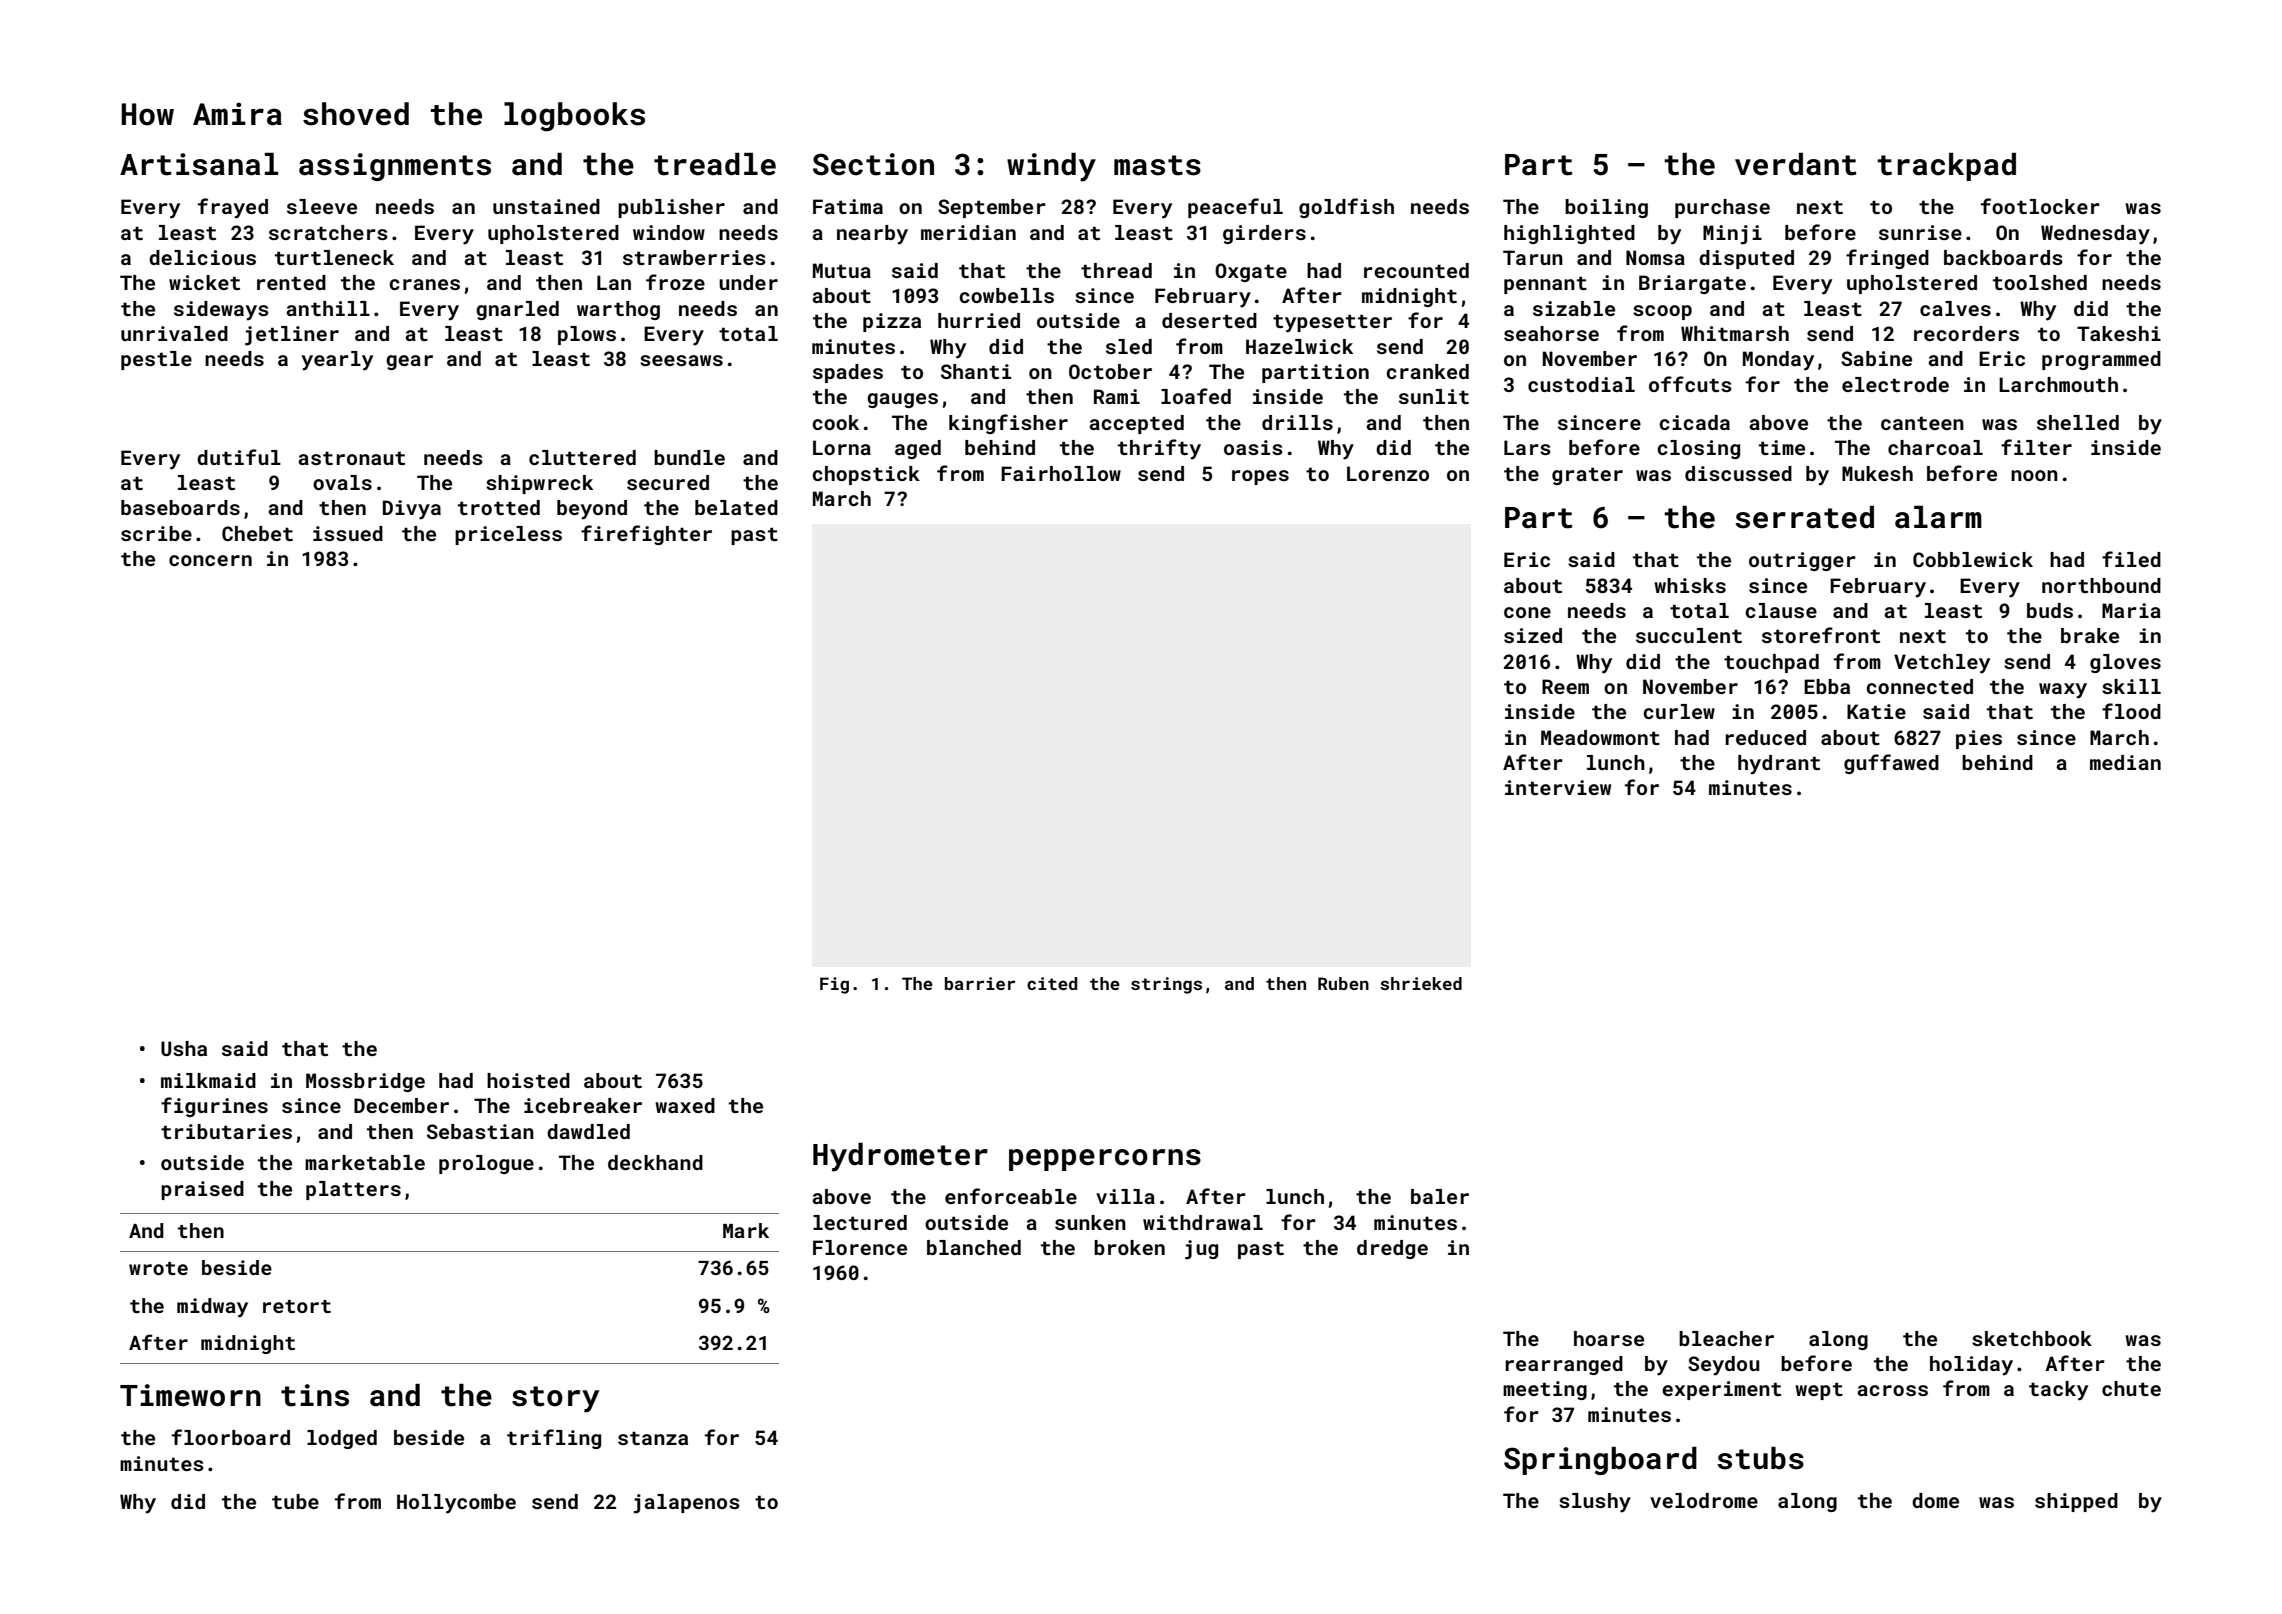  What do you see at coordinates (1795, 164) in the screenshot?
I see `verdant` at bounding box center [1795, 164].
